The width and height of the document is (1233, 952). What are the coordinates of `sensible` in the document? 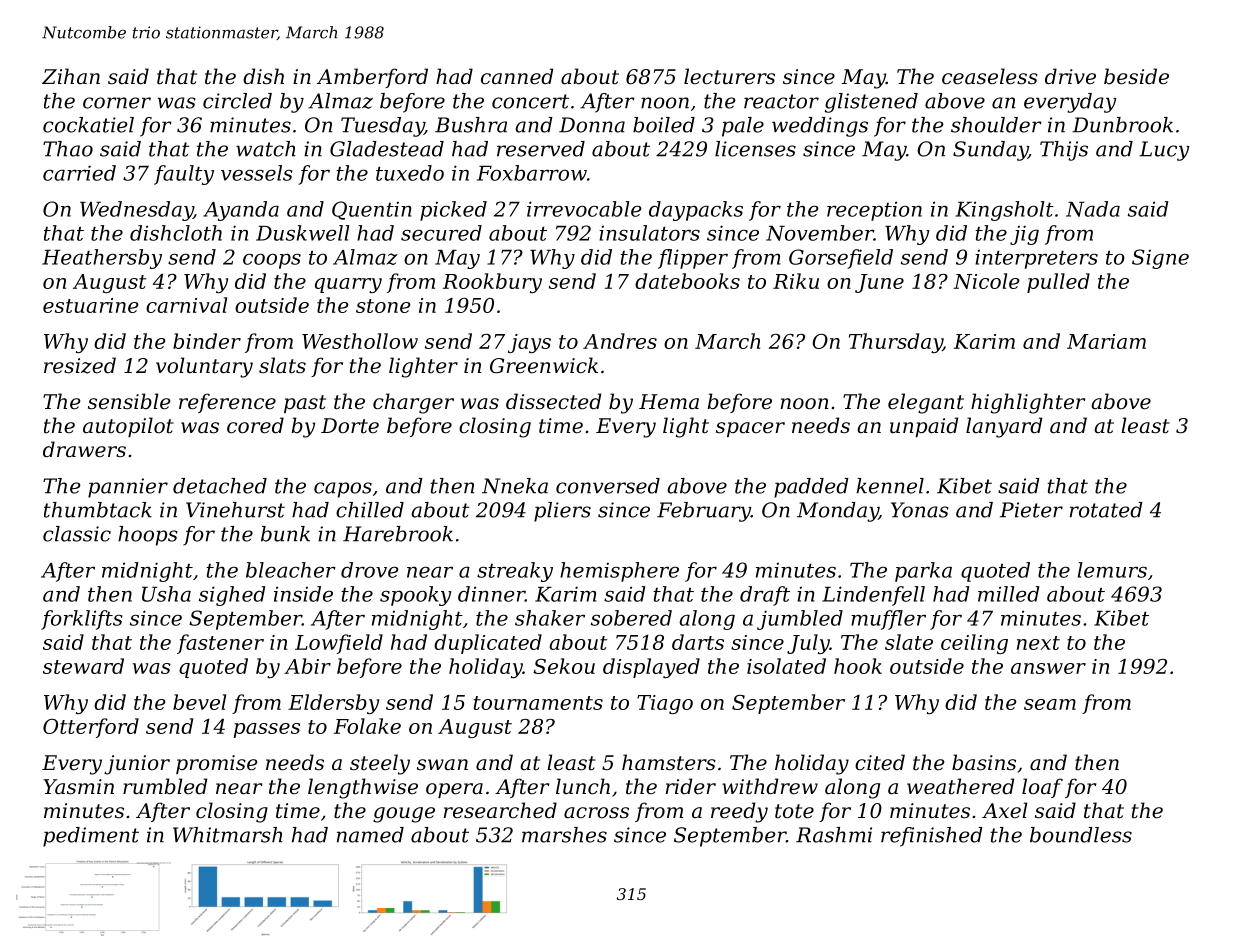 It's located at (129, 401).
